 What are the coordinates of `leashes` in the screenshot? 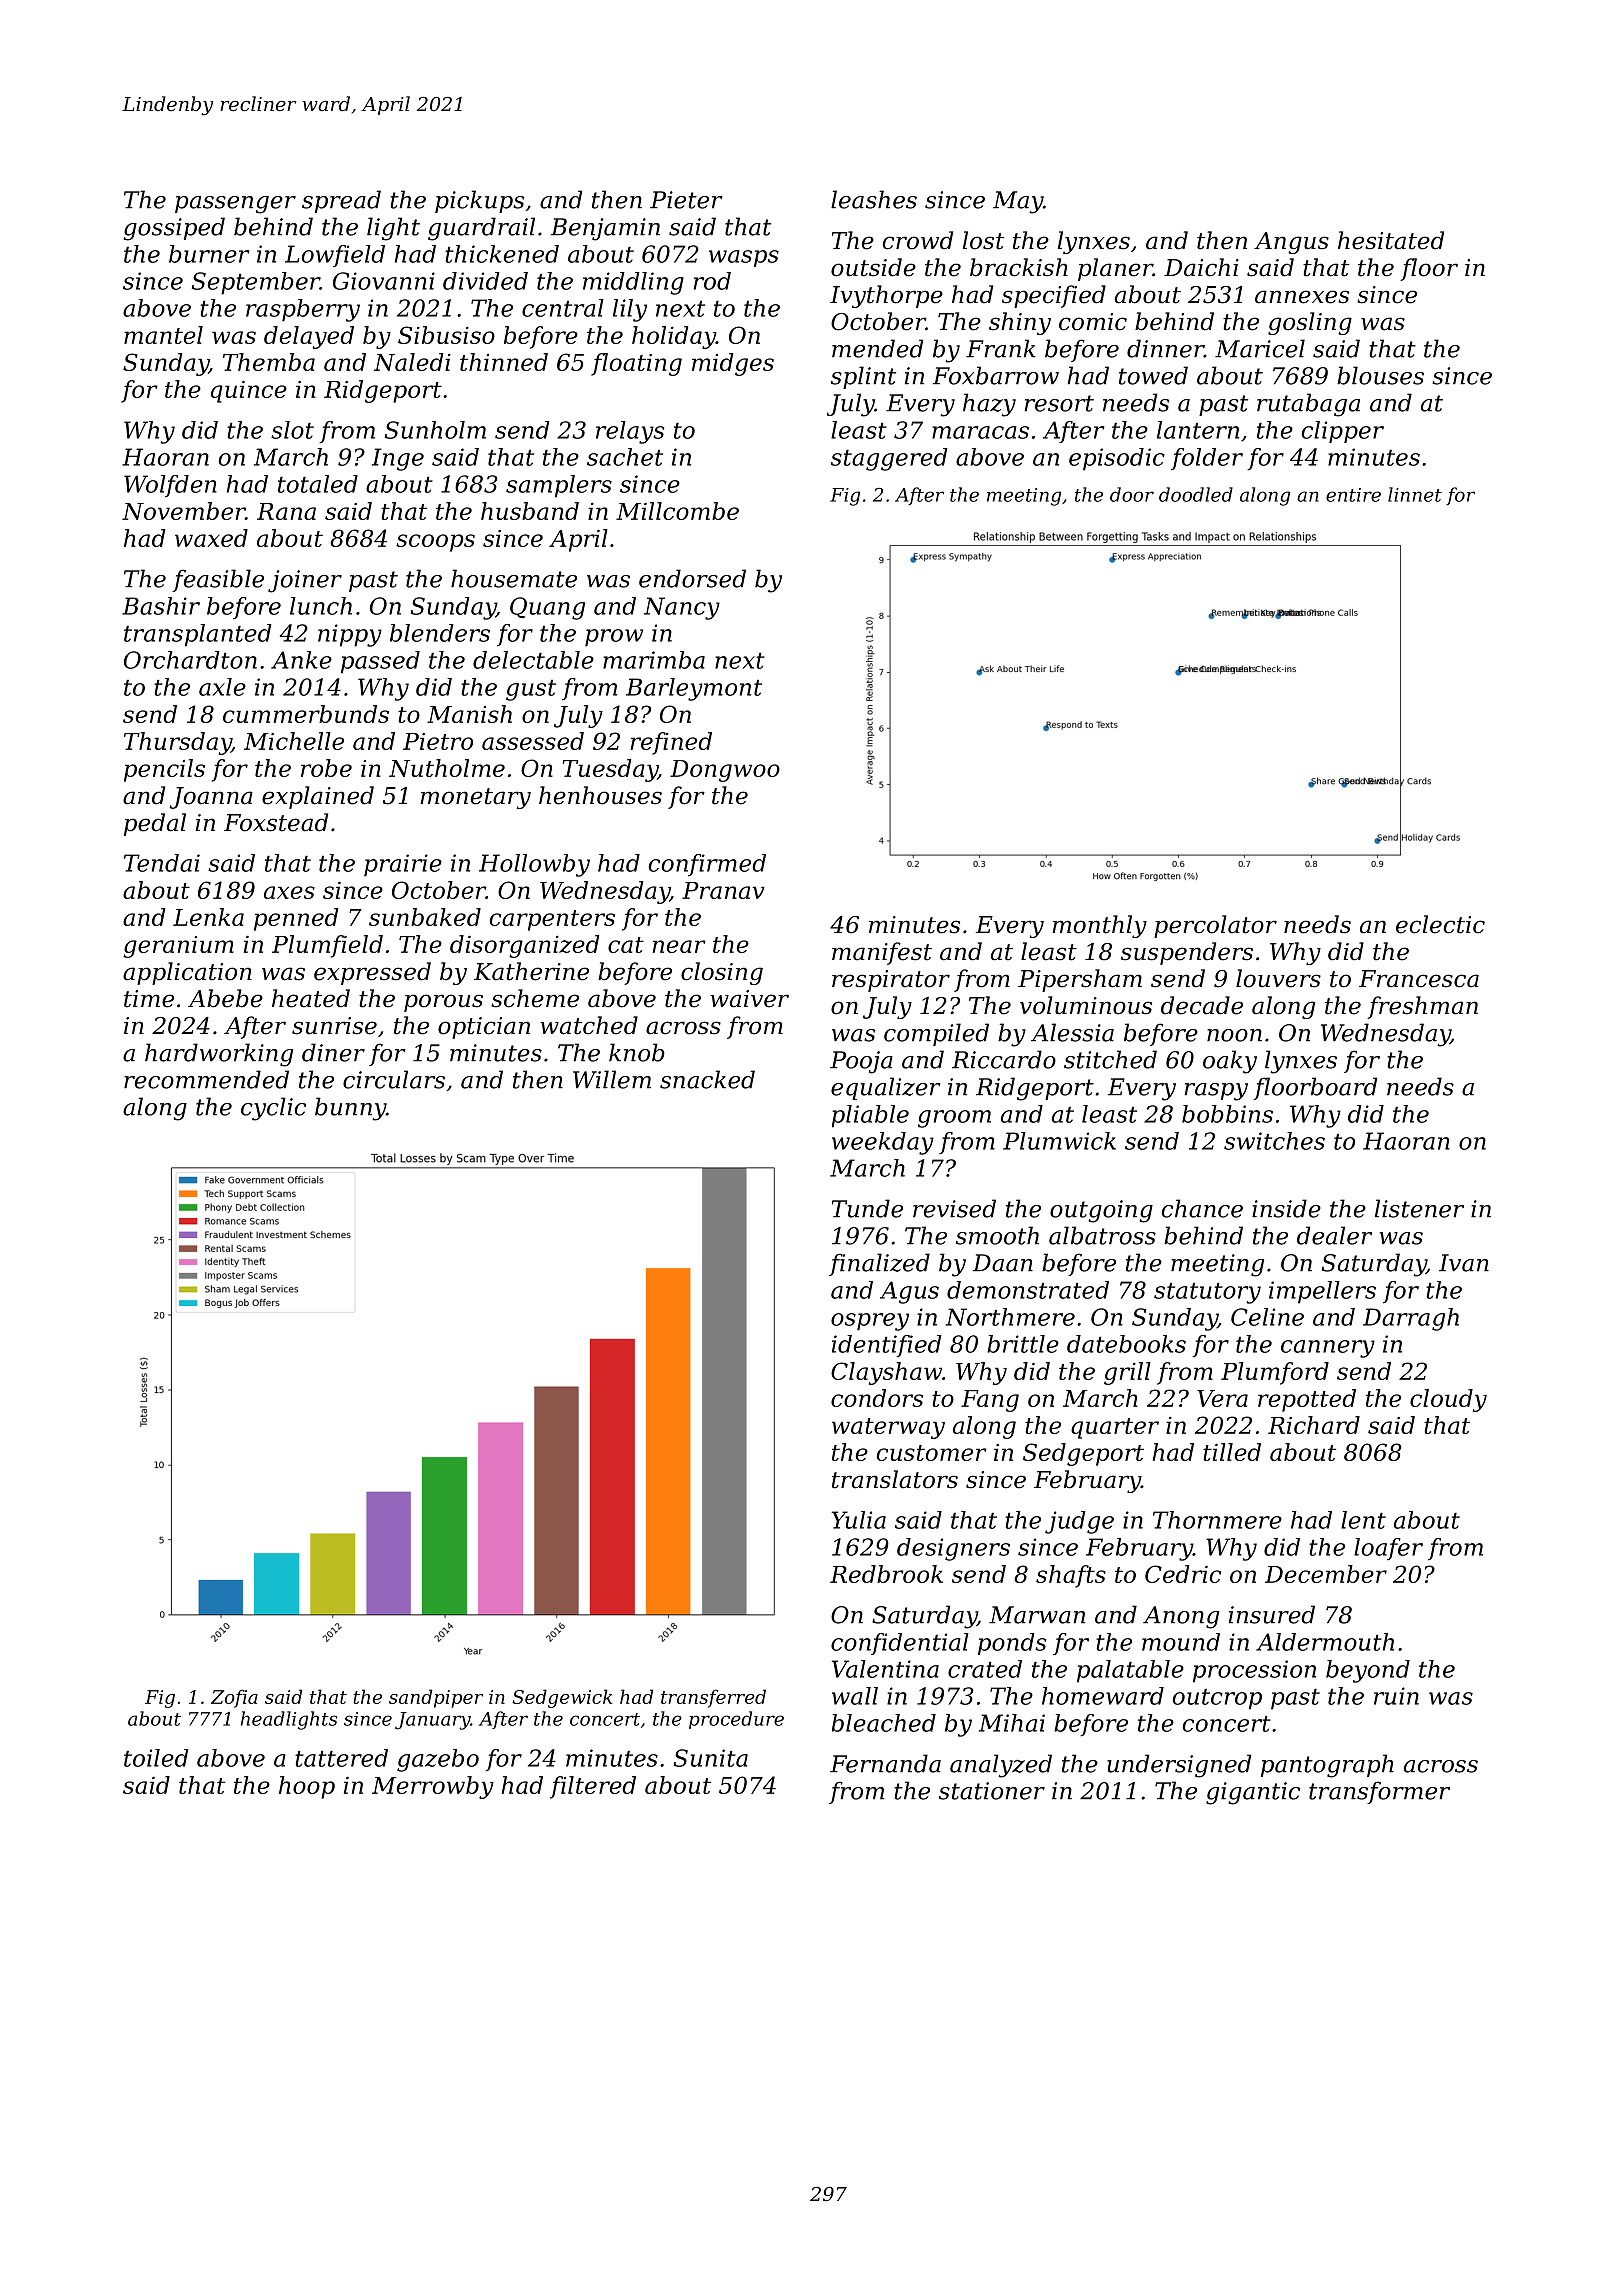 It's located at (874, 199).
